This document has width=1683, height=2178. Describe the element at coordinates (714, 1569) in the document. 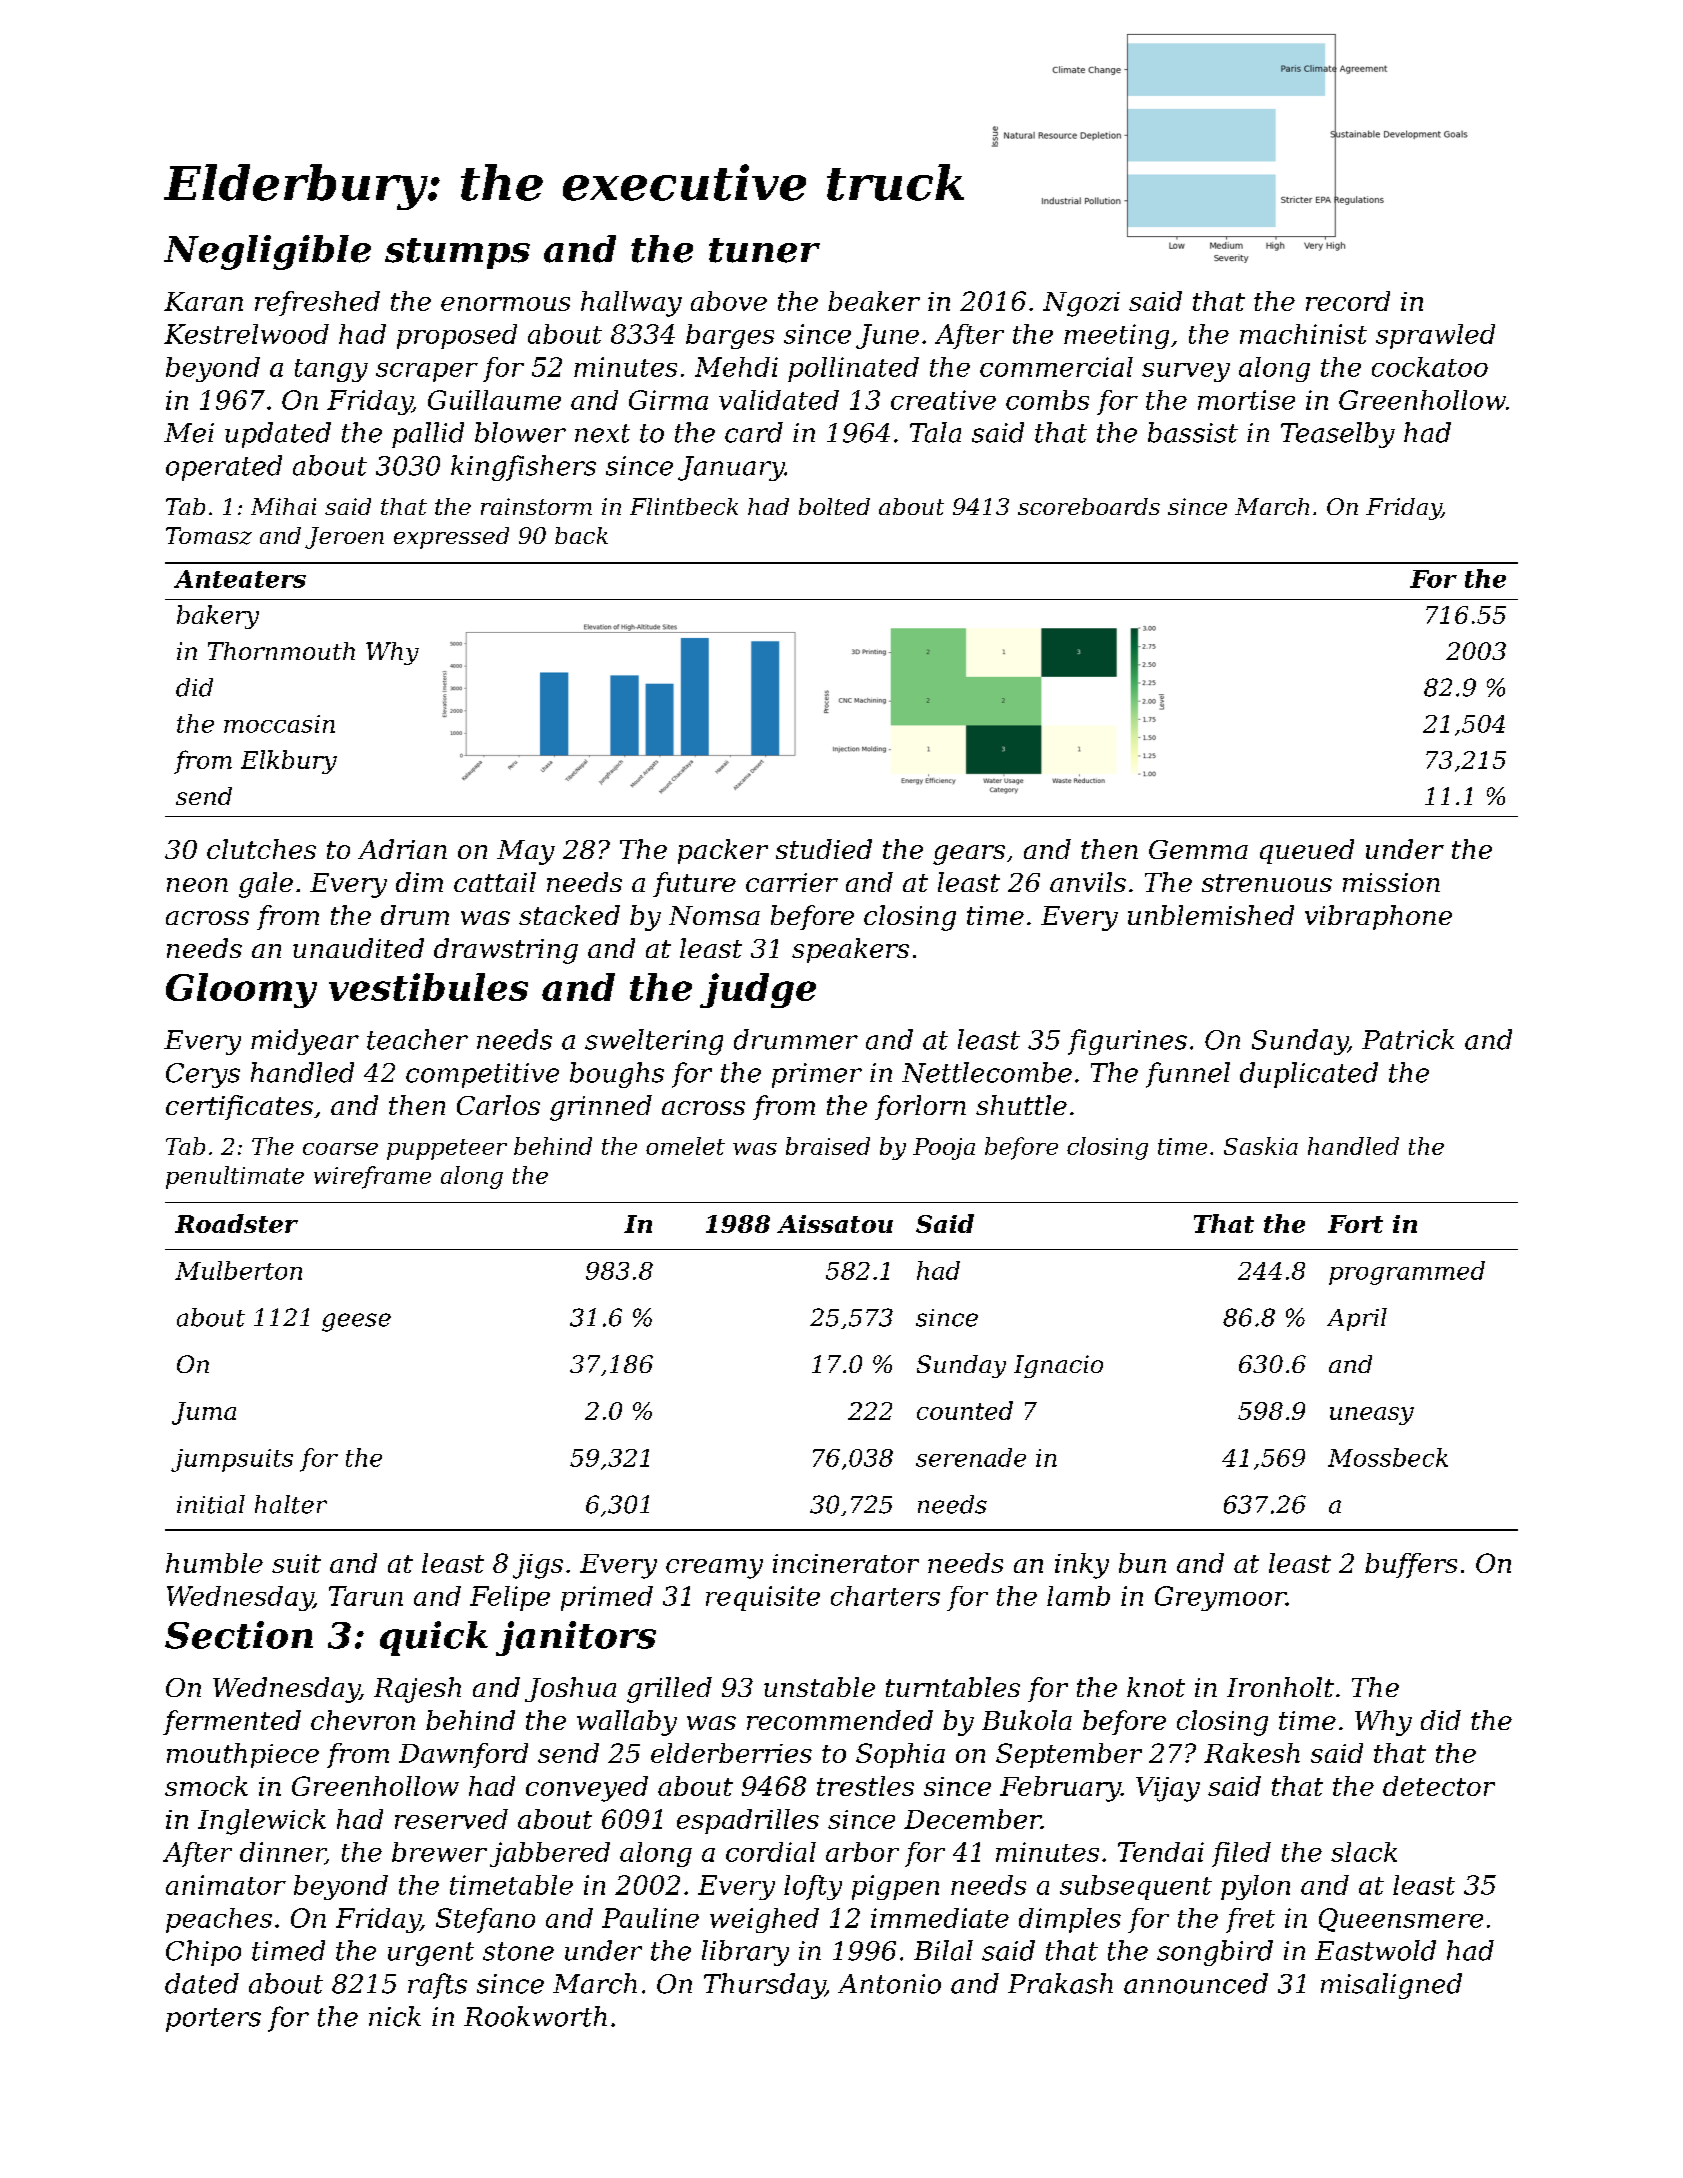

I see `creamy` at that location.
